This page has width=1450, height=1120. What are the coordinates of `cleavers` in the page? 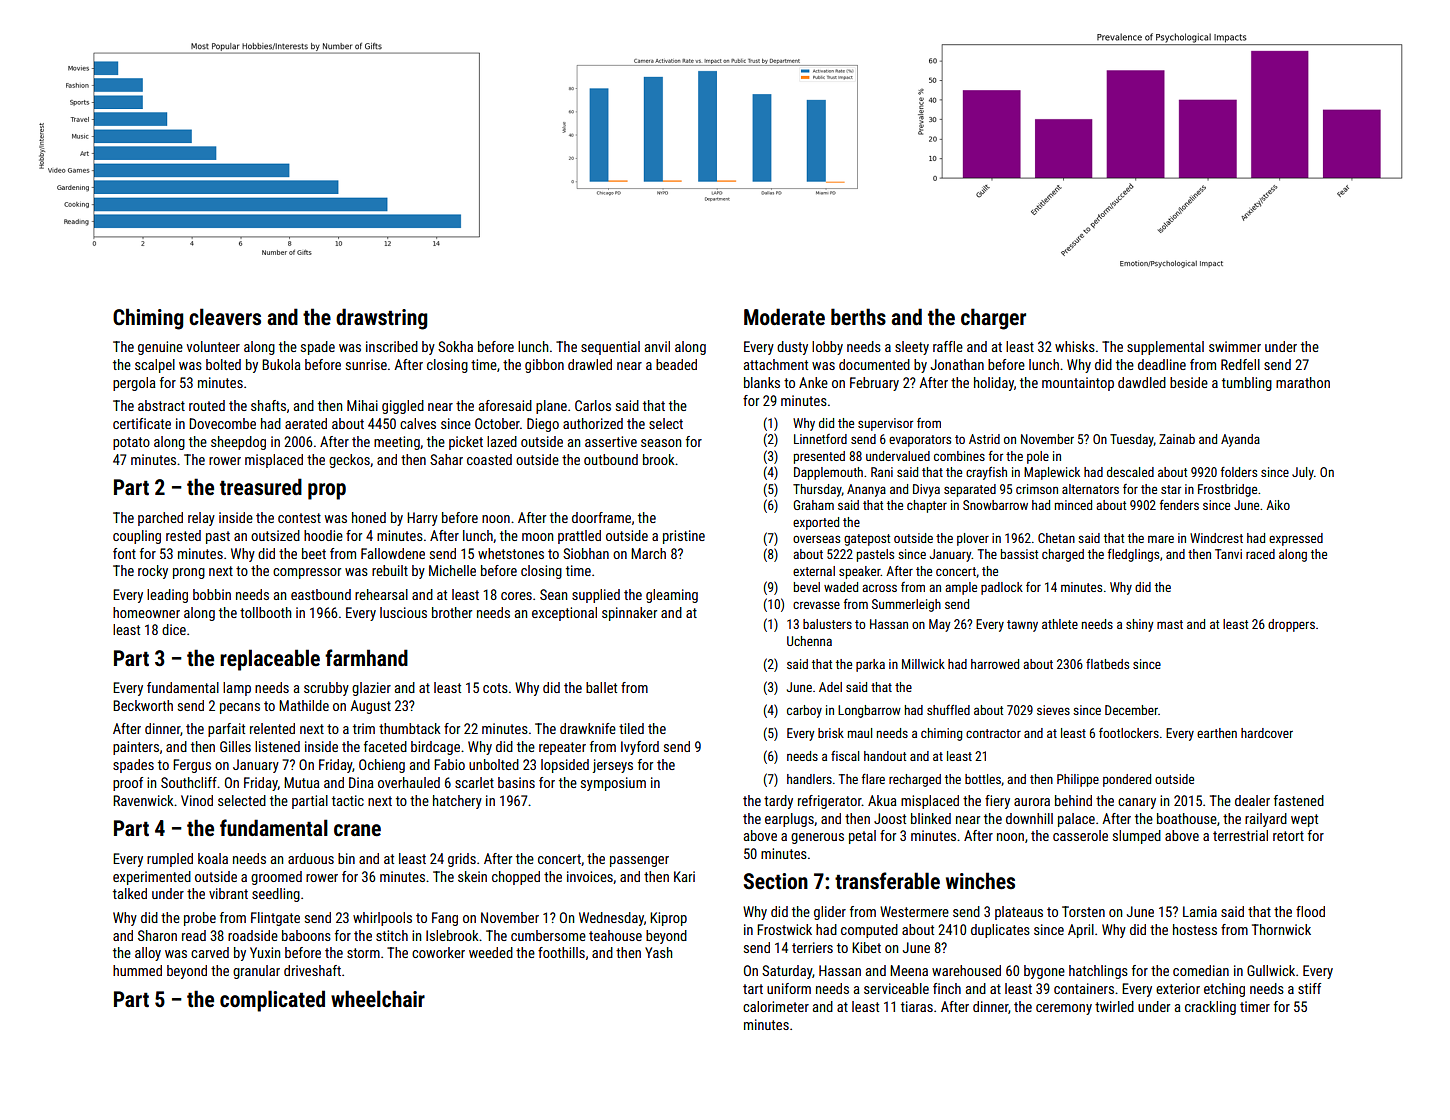 It's located at (225, 316).
